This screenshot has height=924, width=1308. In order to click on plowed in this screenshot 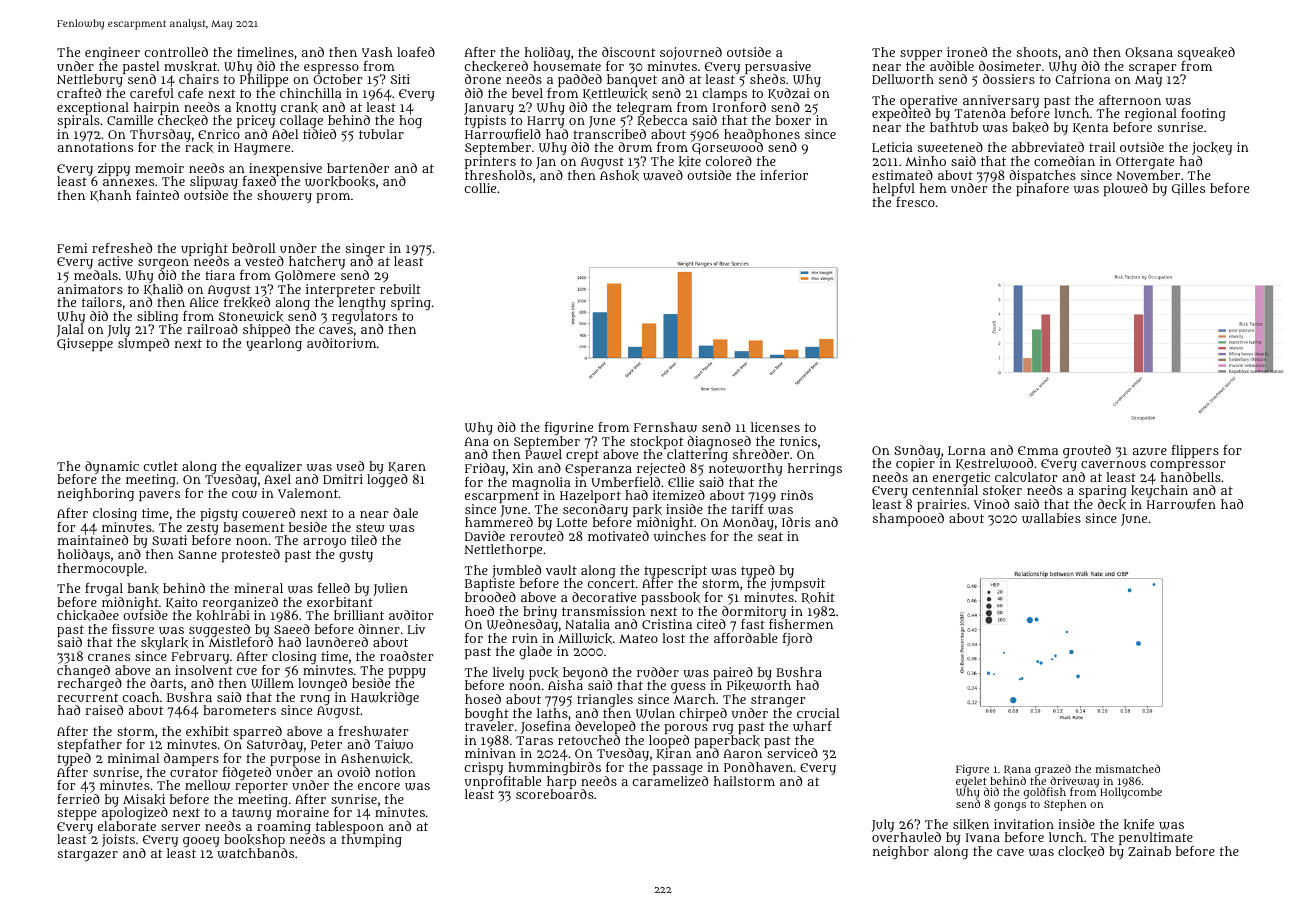, I will do `click(1125, 189)`.
